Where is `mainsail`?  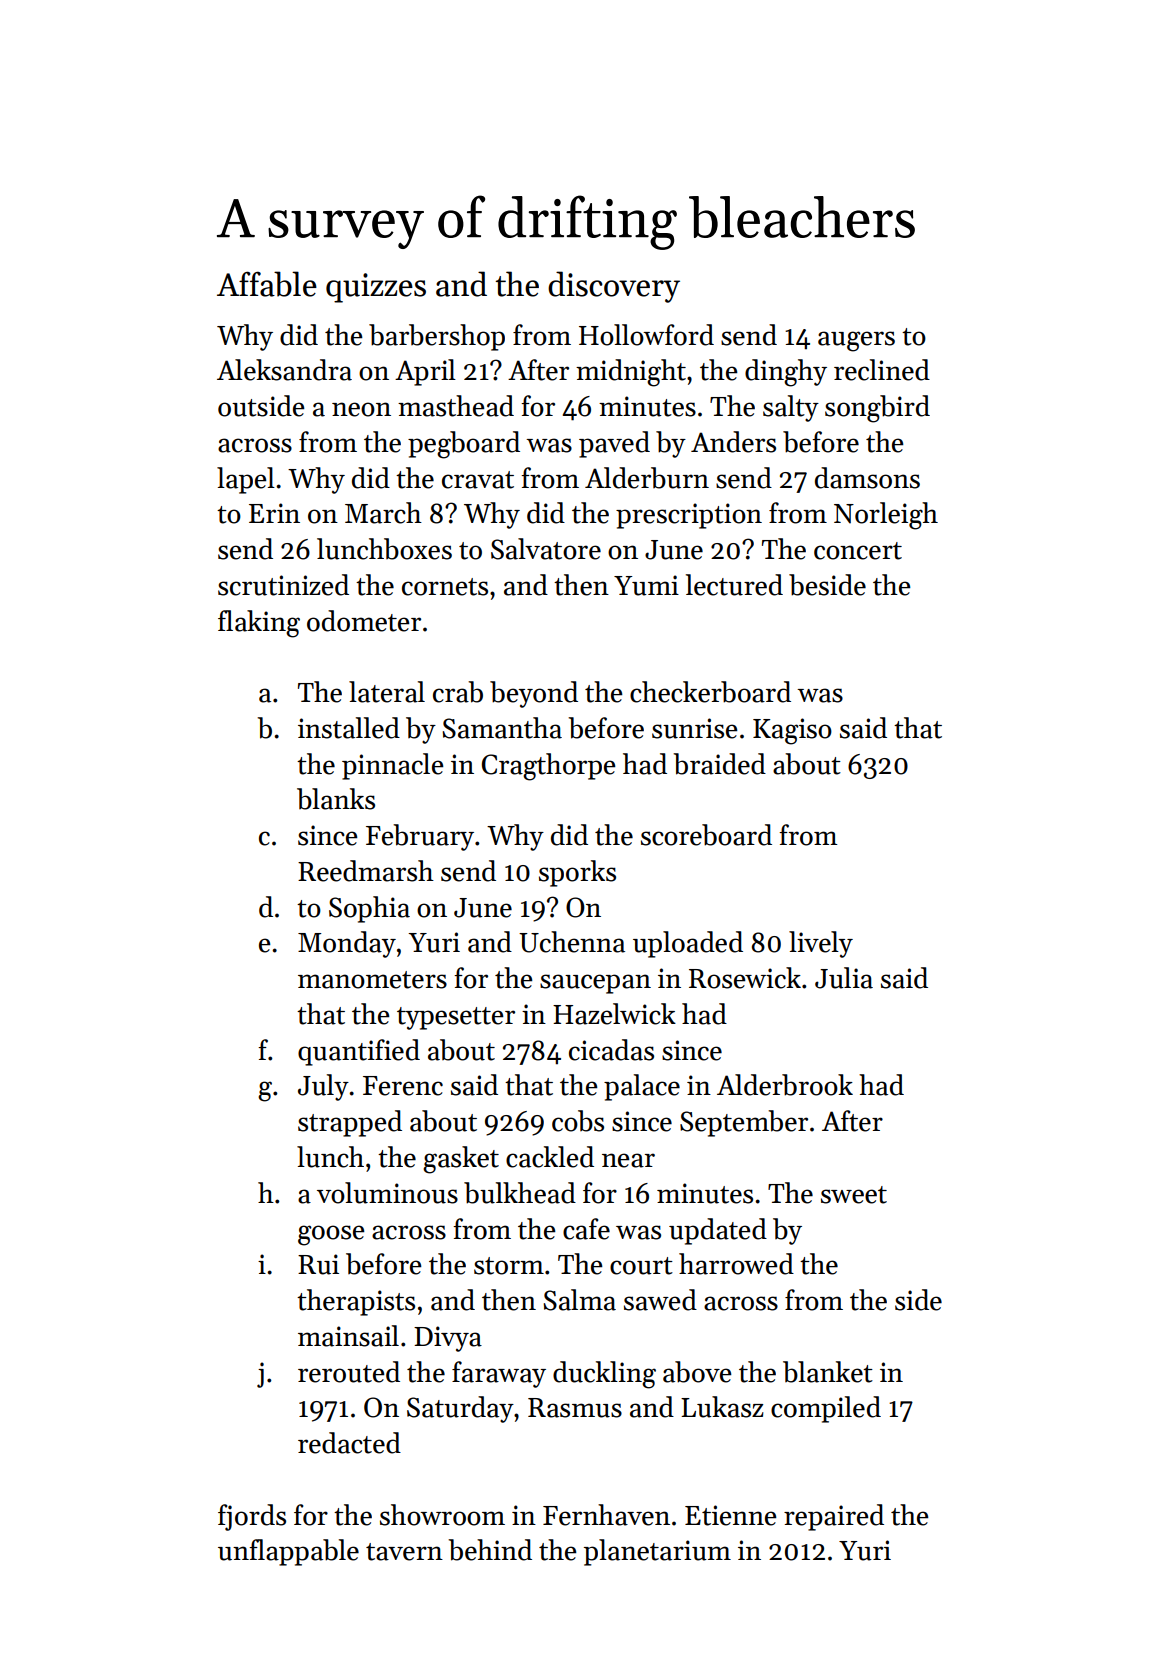 mainsail is located at coordinates (348, 1336).
